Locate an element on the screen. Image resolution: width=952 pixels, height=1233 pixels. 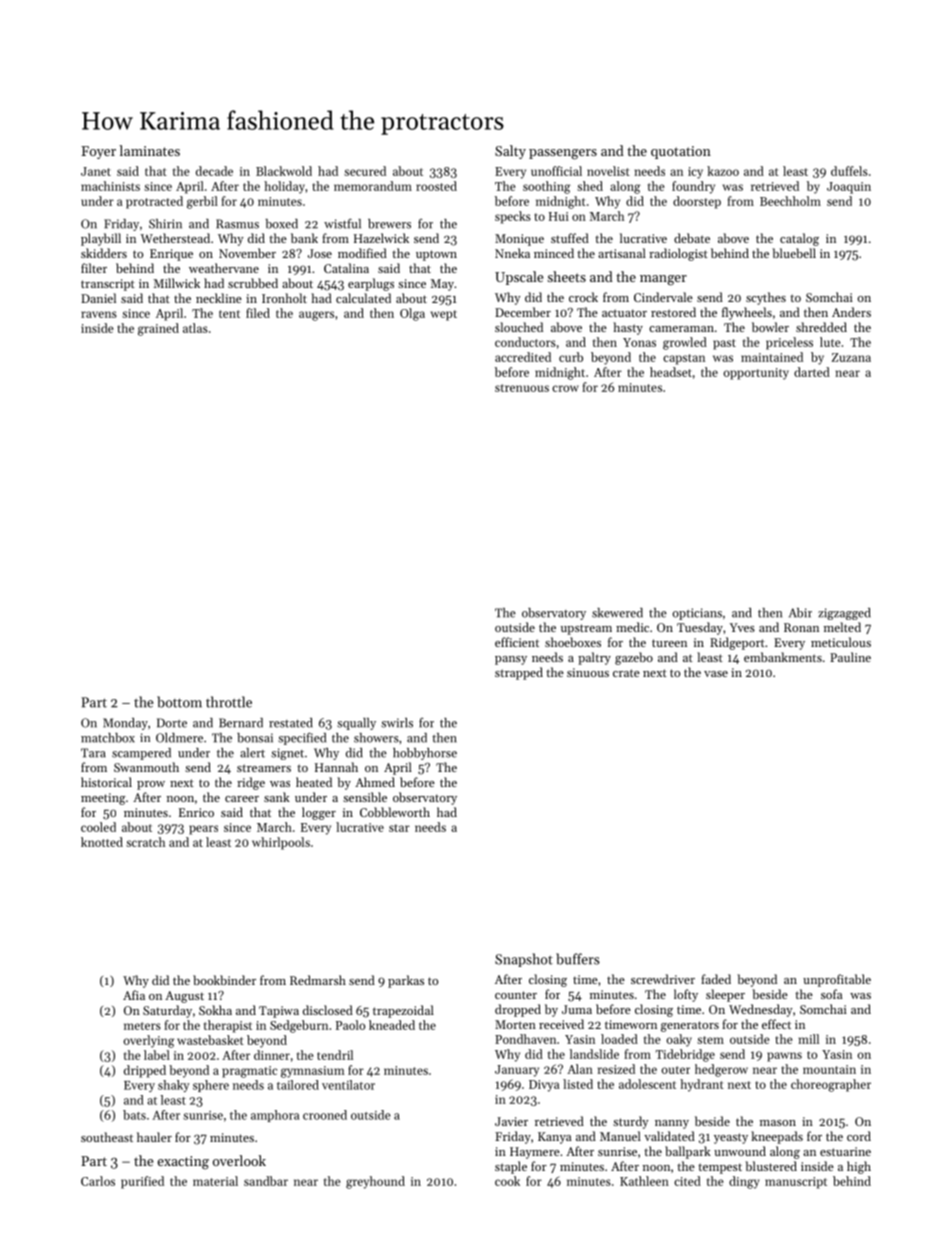
sandbar is located at coordinates (266, 1181).
